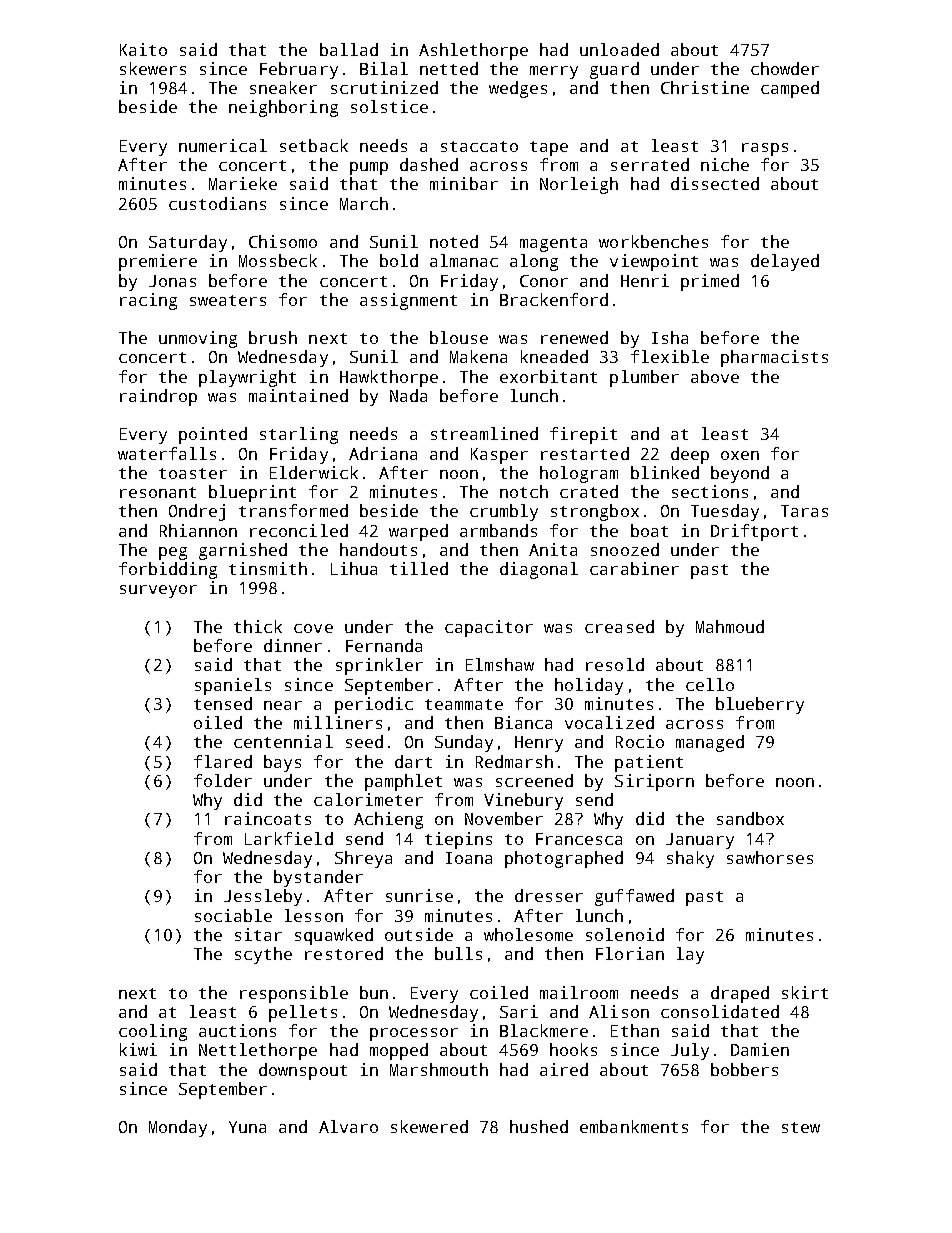 The height and width of the image is (1233, 952). I want to click on Vinebury, so click(523, 801).
